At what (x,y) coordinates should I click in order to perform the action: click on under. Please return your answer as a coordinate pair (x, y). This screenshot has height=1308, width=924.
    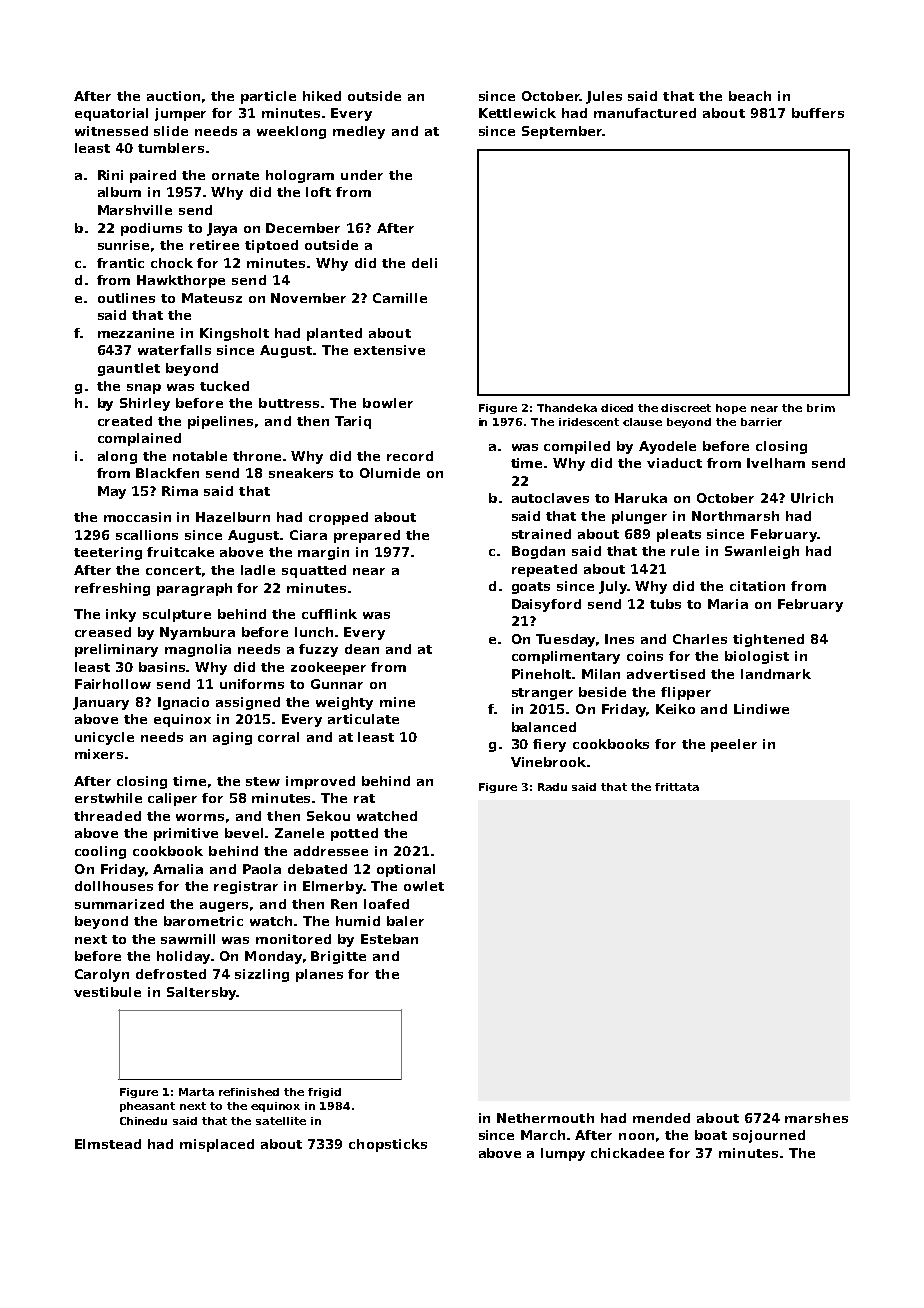
    Looking at the image, I should click on (362, 175).
